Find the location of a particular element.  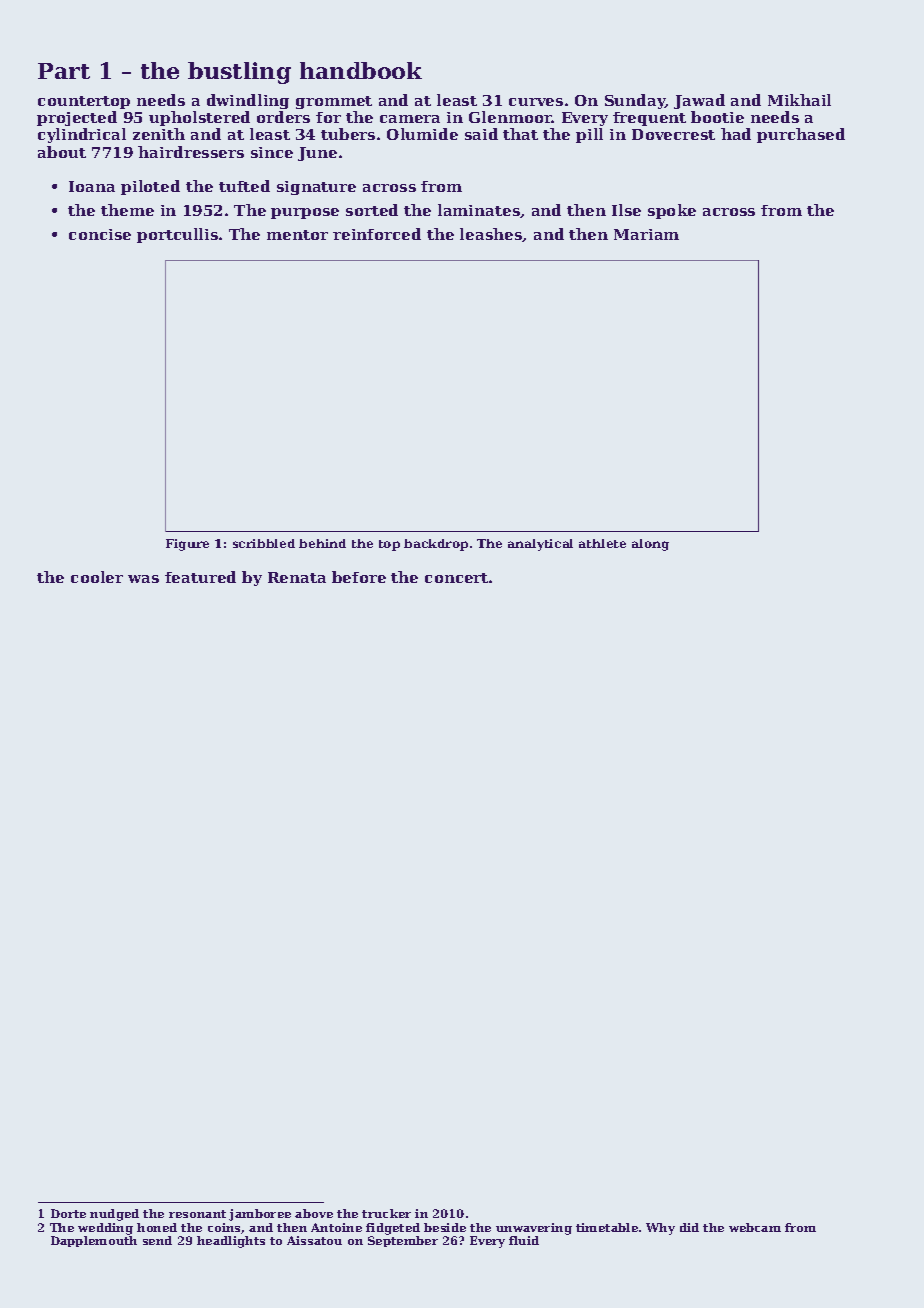

scribbled is located at coordinates (264, 543).
